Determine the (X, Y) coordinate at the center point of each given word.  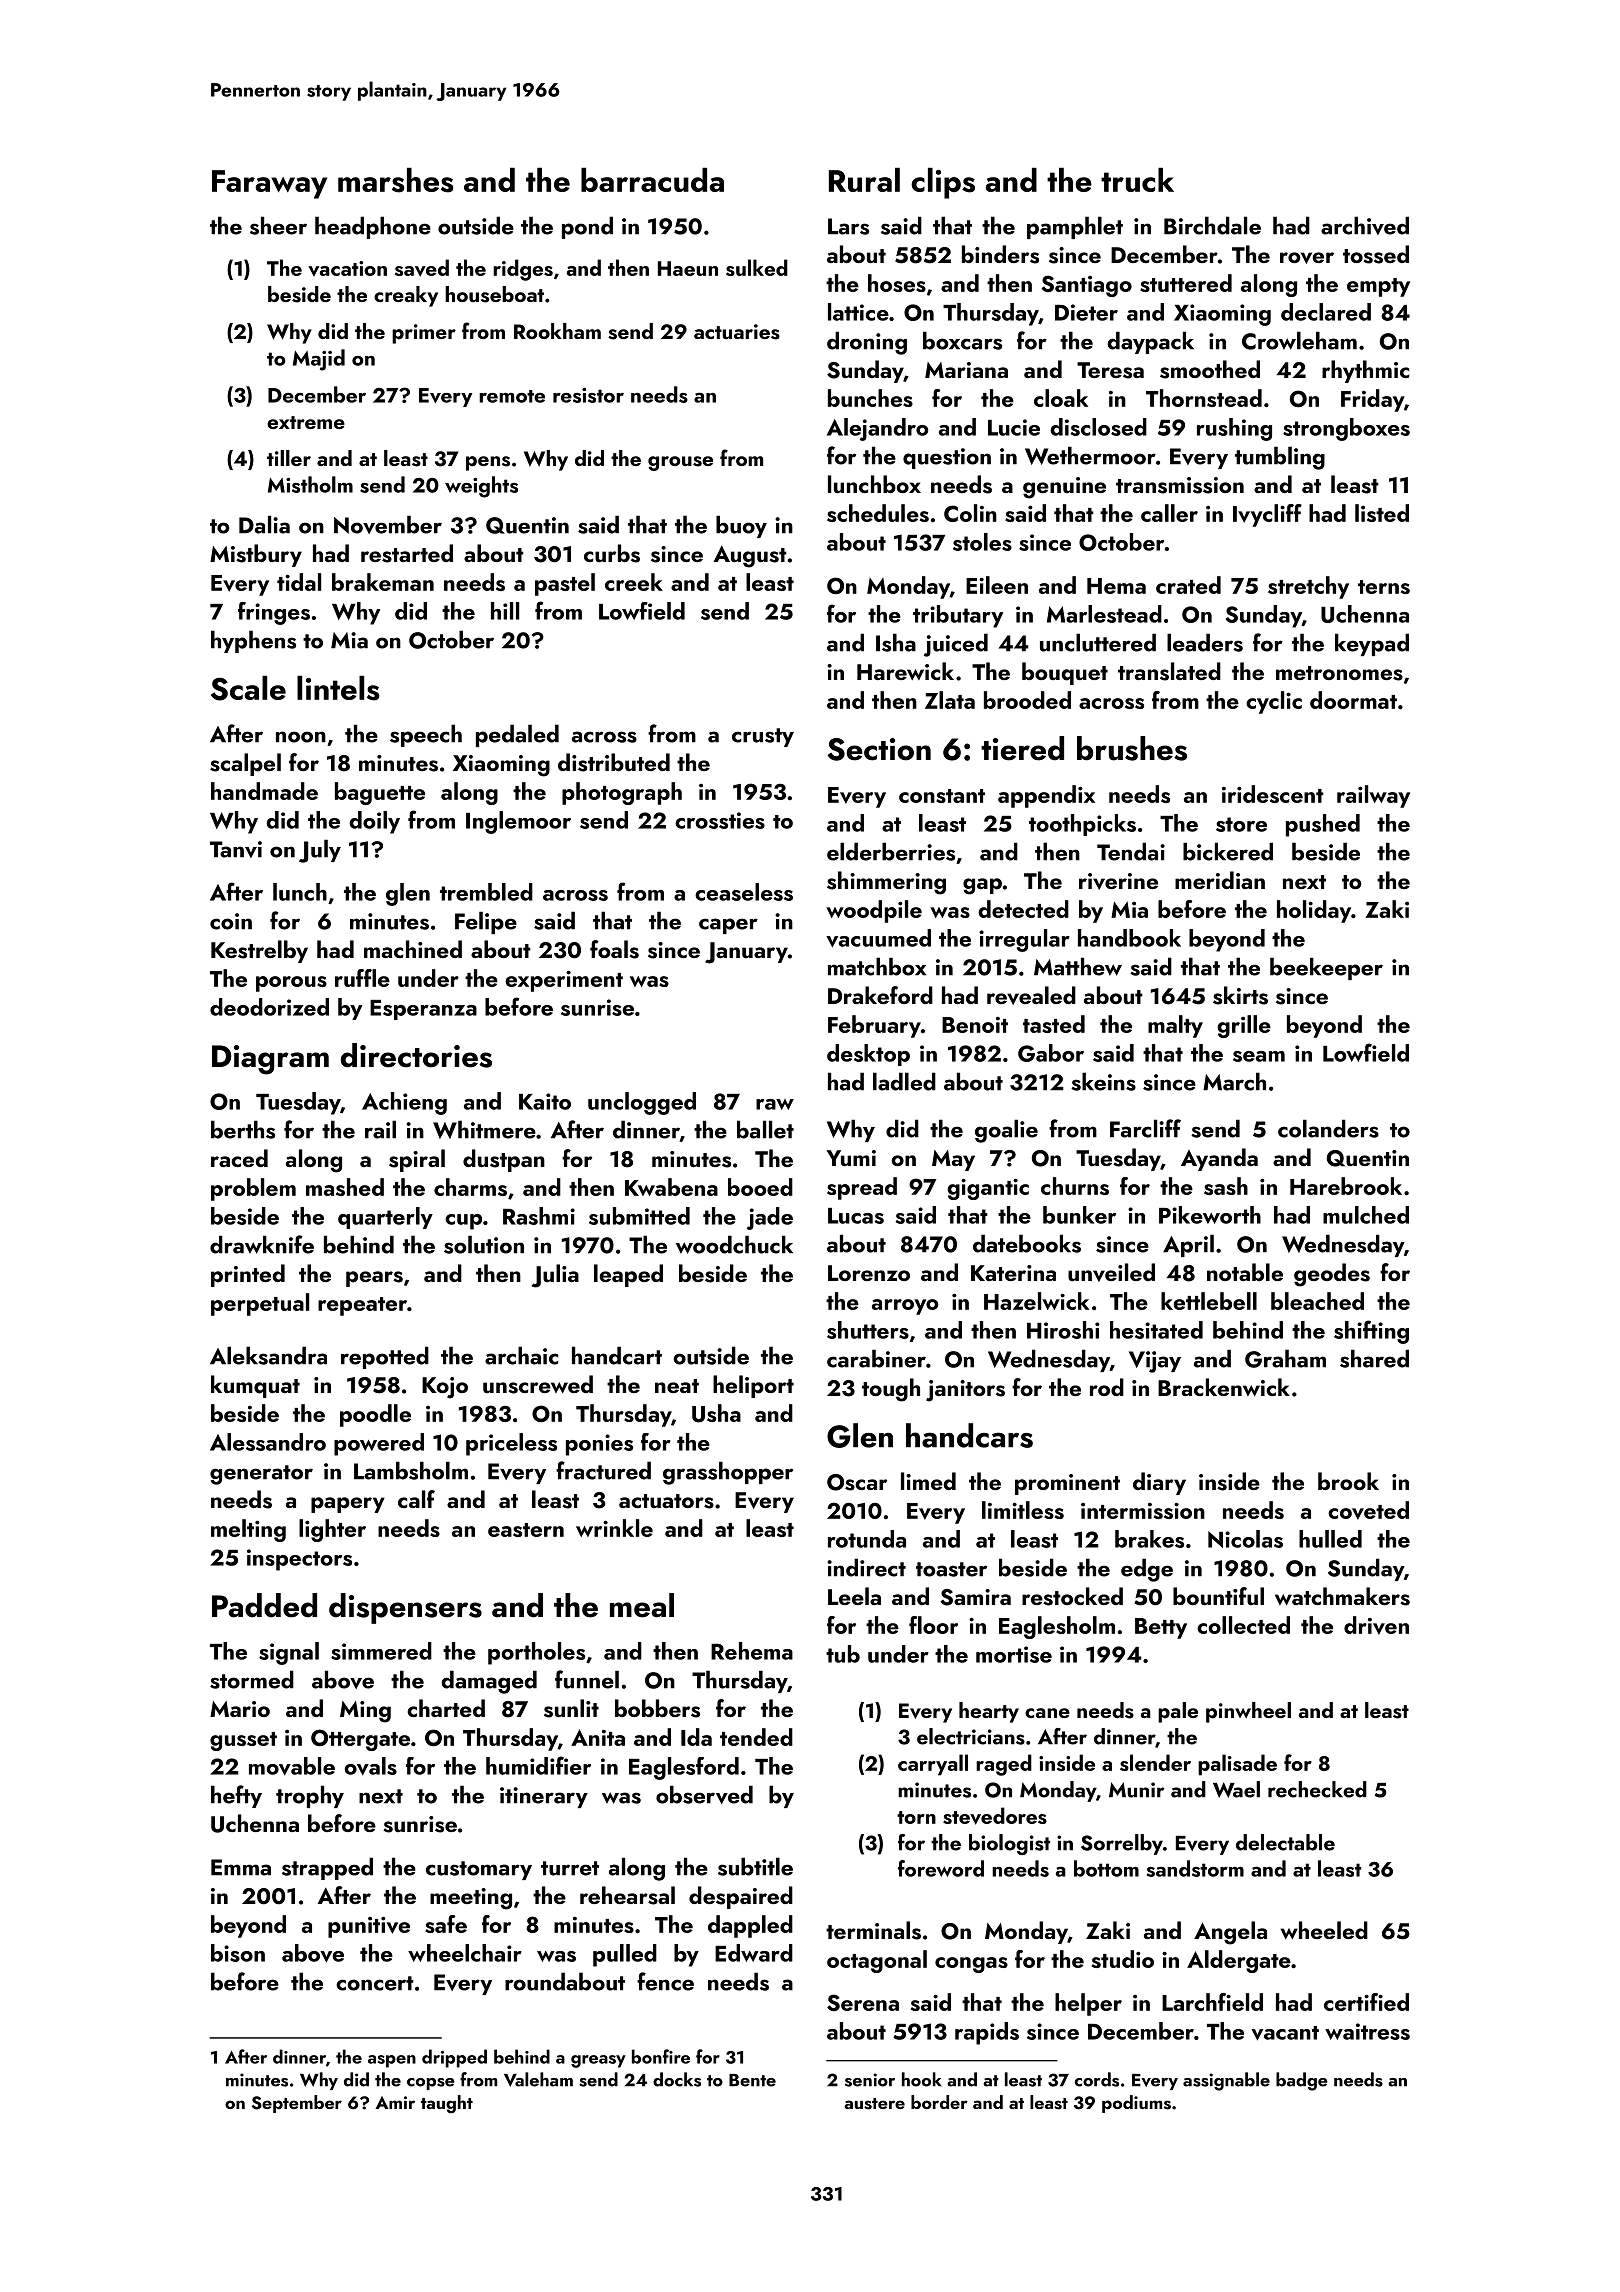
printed (248, 1275)
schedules (878, 513)
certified (1366, 2002)
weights (481, 487)
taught (447, 2104)
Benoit (975, 1025)
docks (677, 2079)
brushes (1132, 748)
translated (1169, 671)
